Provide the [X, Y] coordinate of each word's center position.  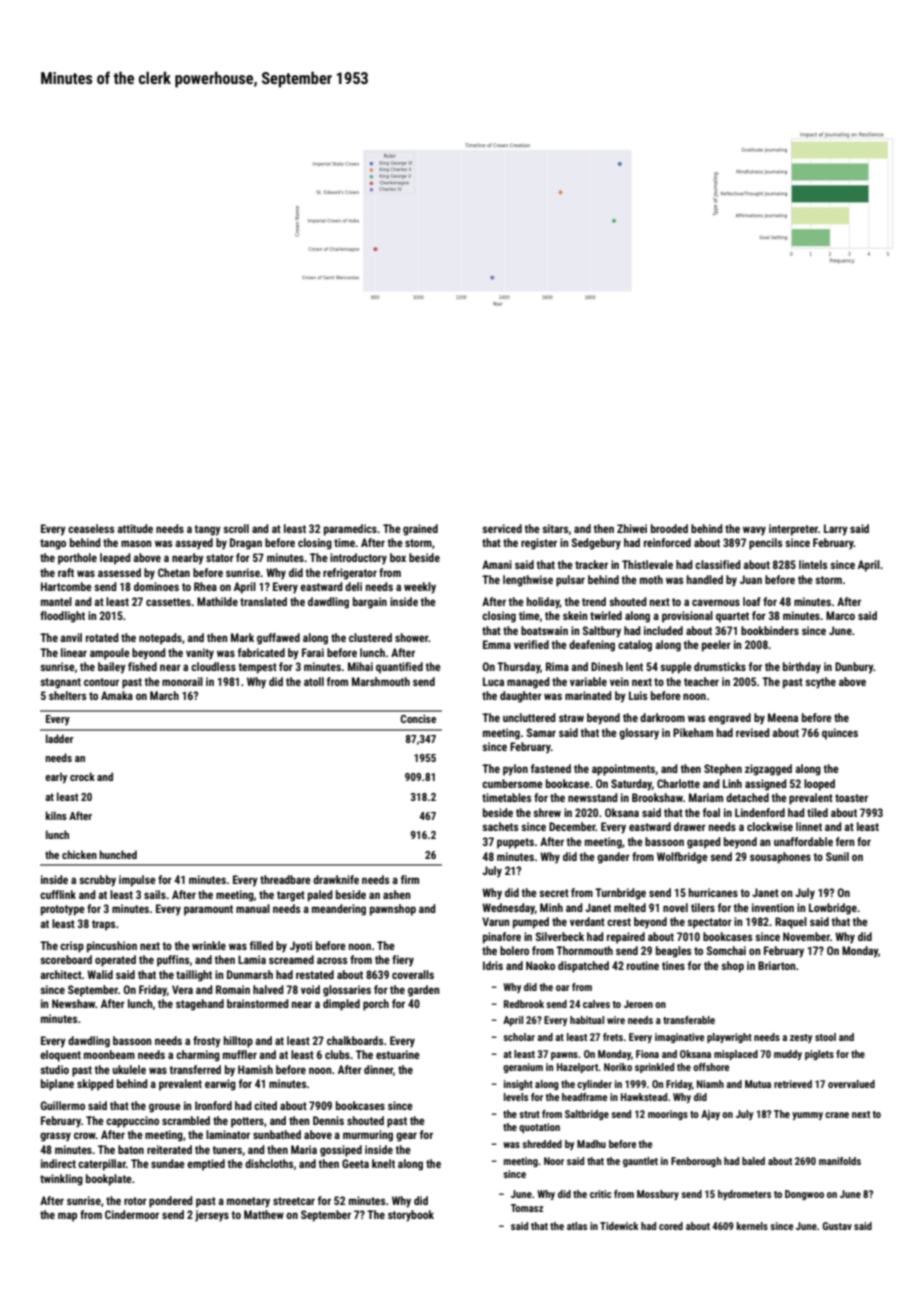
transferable [689, 1020]
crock [82, 776]
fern [845, 841]
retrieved [793, 1084]
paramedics [350, 530]
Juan [751, 579]
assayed [194, 544]
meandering [339, 910]
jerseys [212, 1216]
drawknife [336, 879]
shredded [542, 1144]
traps [104, 925]
